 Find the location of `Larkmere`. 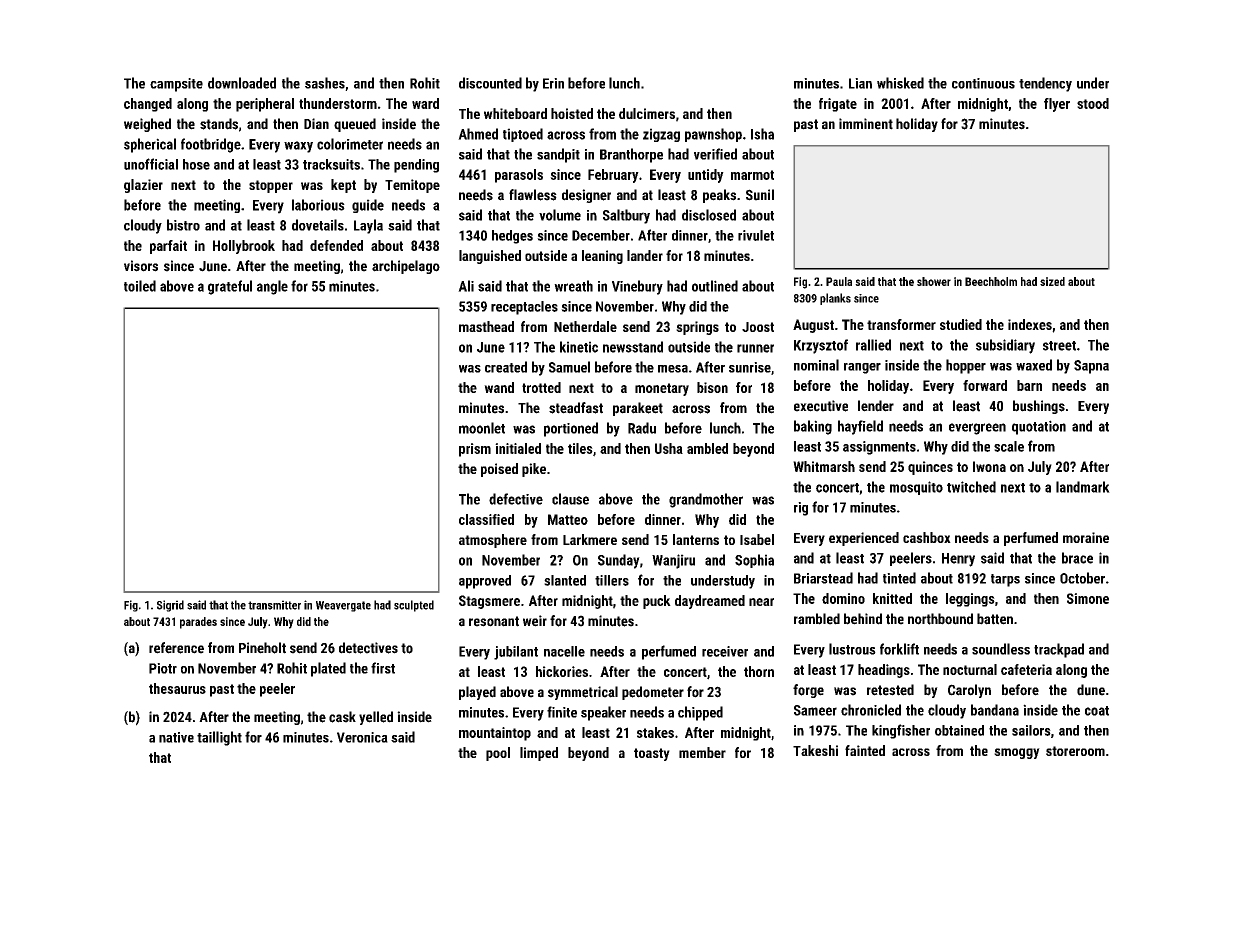

Larkmere is located at coordinates (590, 539).
